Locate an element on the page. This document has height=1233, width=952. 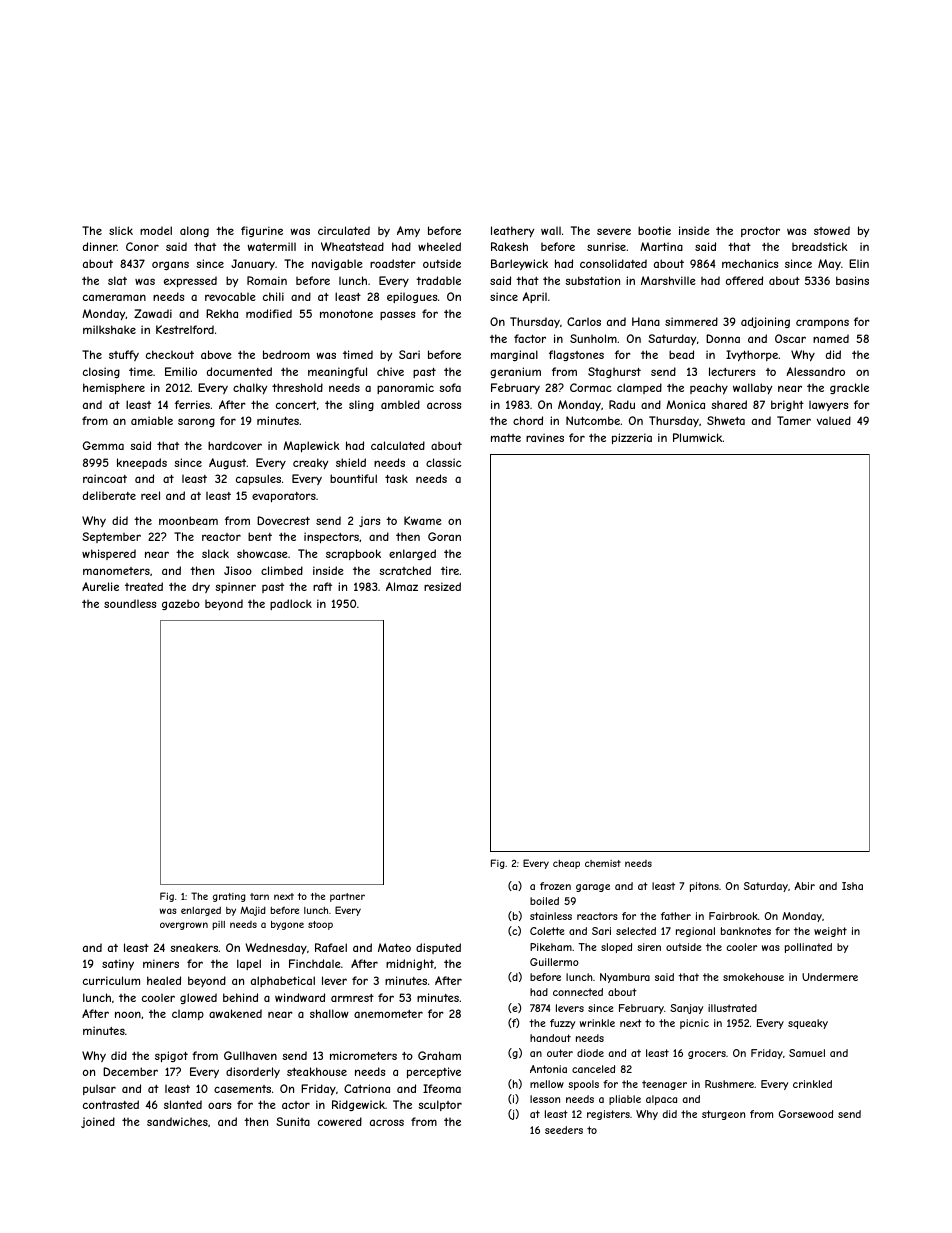
spigot is located at coordinates (171, 1056).
